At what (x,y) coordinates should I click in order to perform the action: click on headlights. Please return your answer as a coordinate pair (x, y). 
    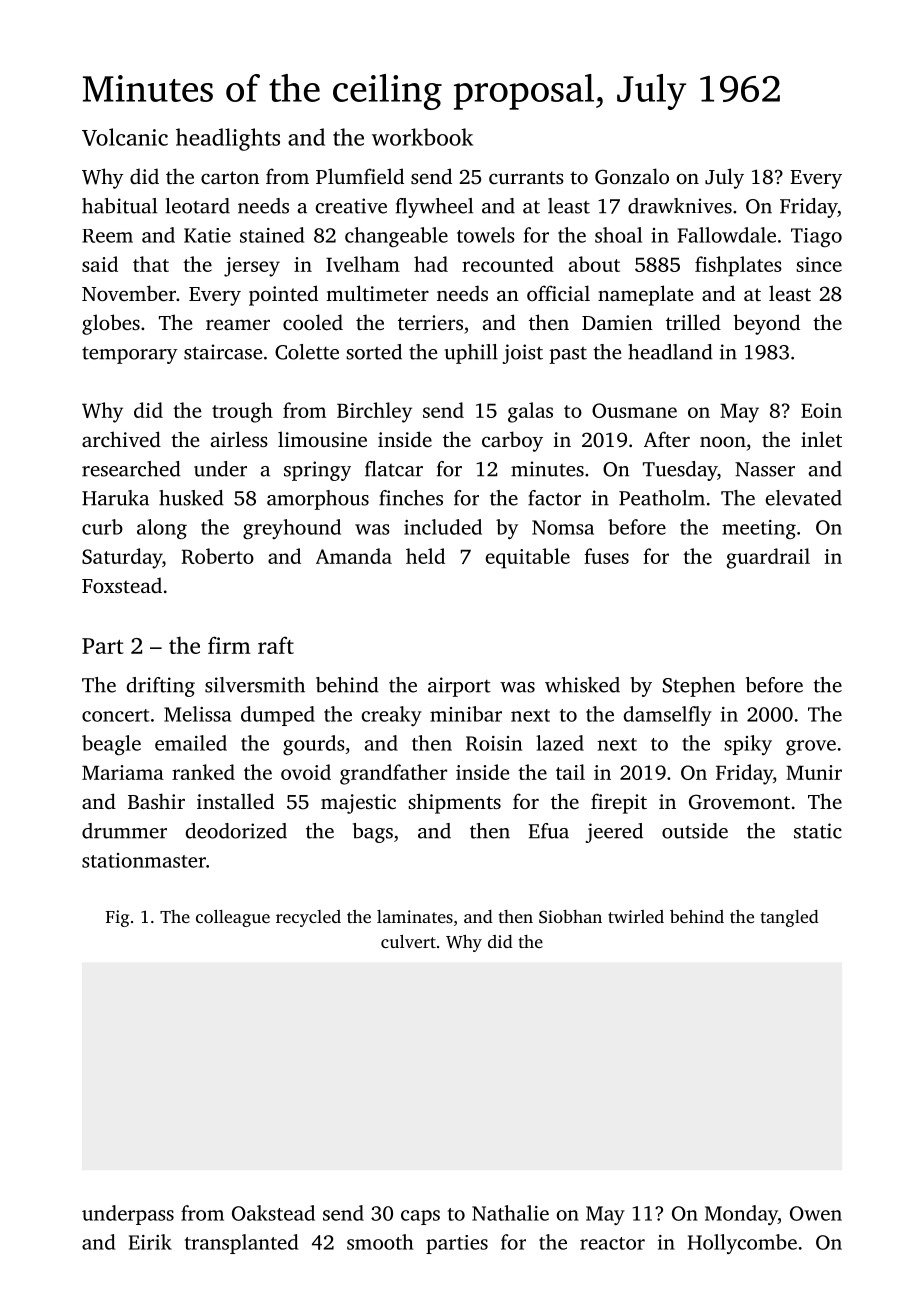
    Looking at the image, I should click on (228, 139).
